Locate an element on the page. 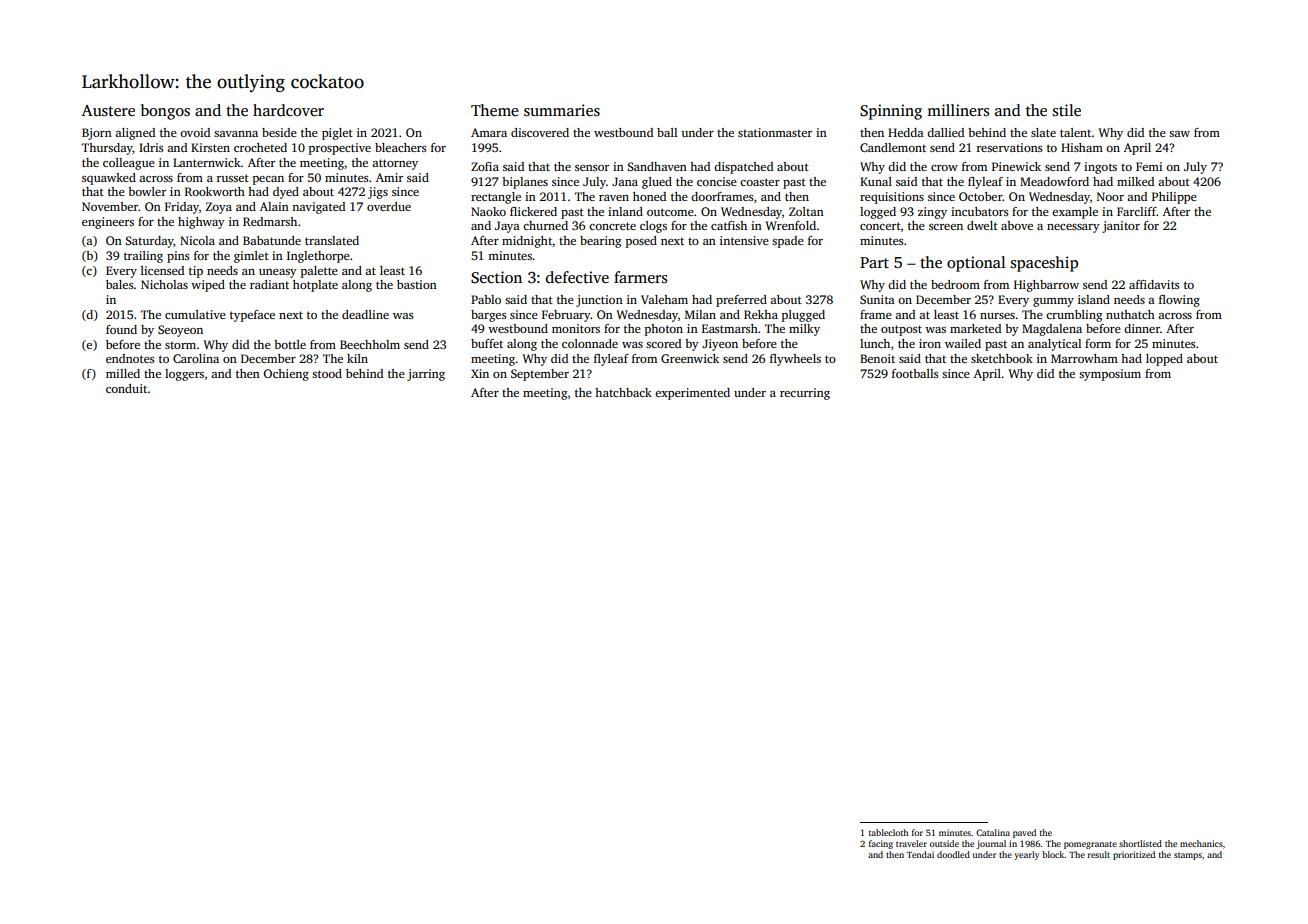  facing is located at coordinates (881, 844).
